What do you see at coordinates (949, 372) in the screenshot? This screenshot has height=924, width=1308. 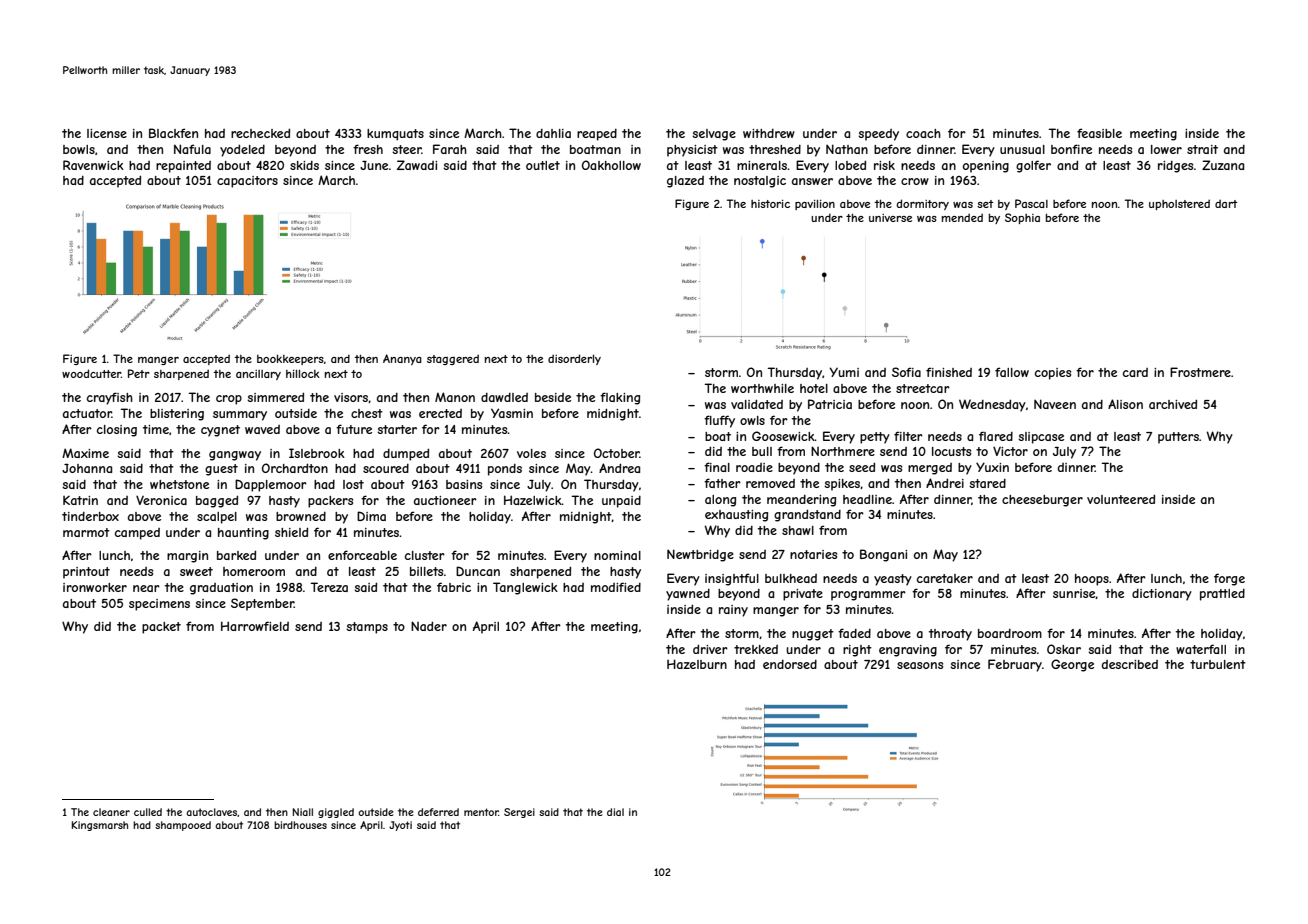 I see `finished` at bounding box center [949, 372].
